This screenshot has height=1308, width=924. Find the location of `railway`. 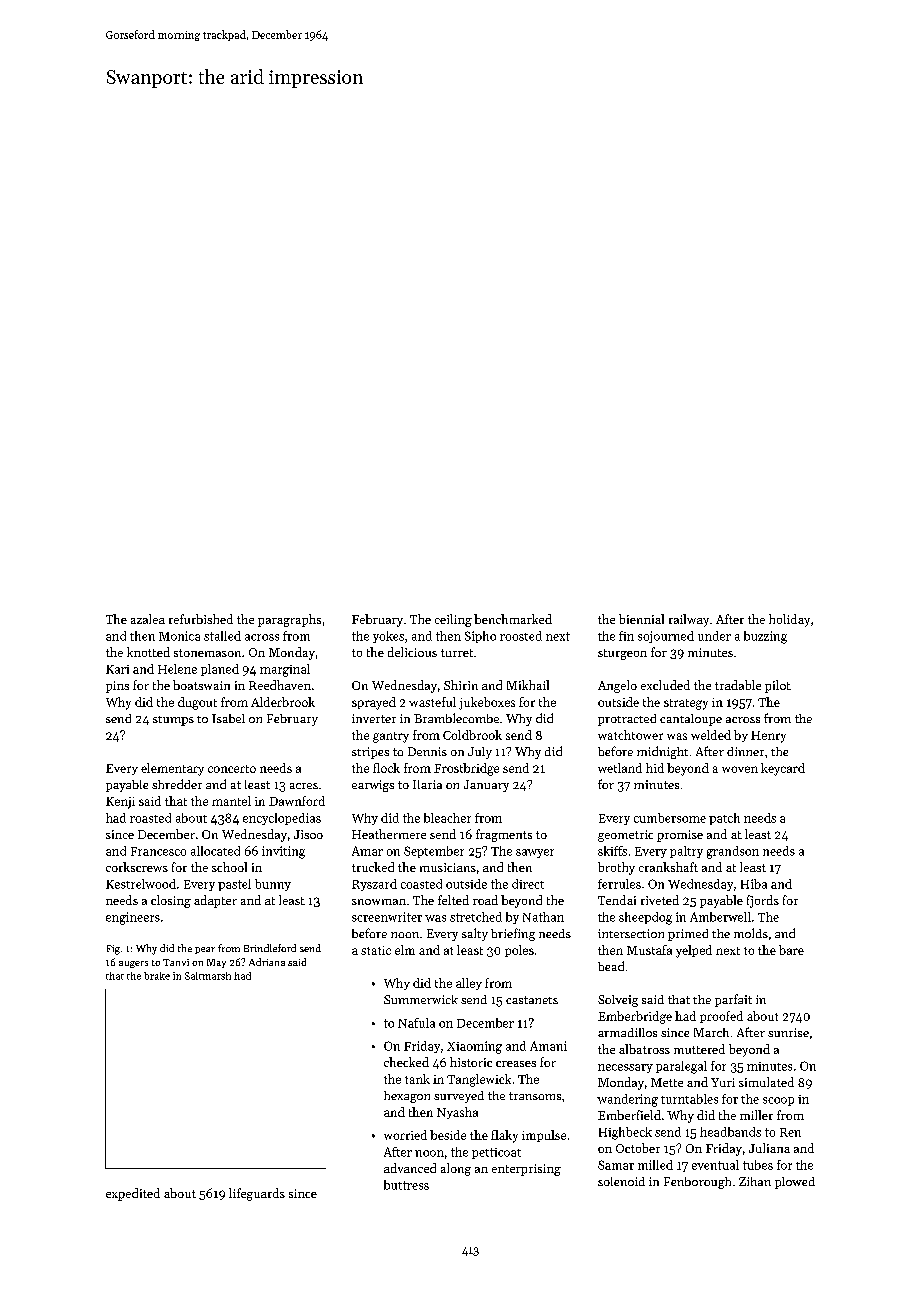

railway is located at coordinates (689, 620).
